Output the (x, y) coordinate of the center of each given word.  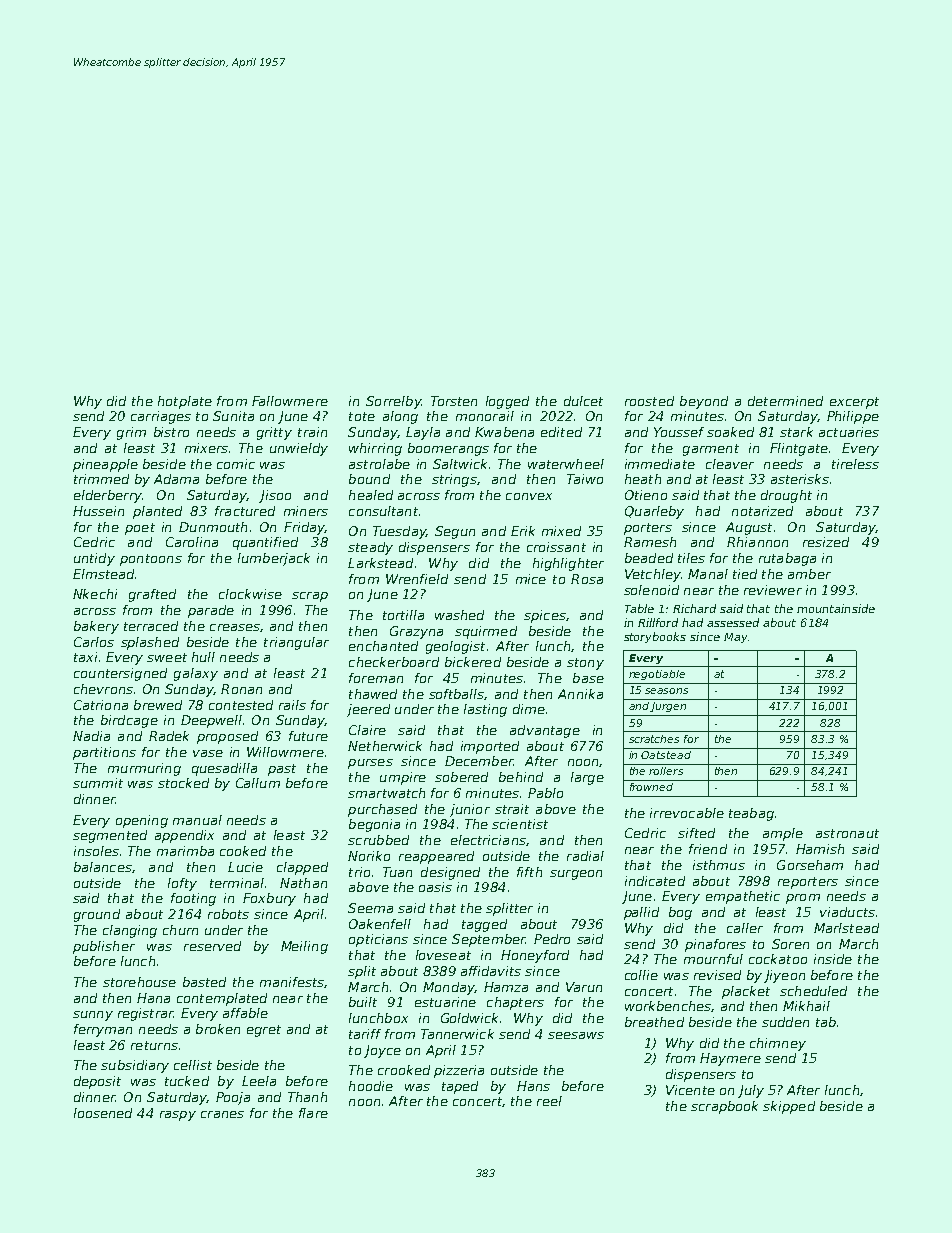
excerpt (854, 403)
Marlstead (846, 928)
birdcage (129, 721)
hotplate (185, 402)
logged (507, 402)
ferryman (103, 1030)
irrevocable (687, 813)
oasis (435, 887)
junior (470, 810)
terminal (237, 883)
